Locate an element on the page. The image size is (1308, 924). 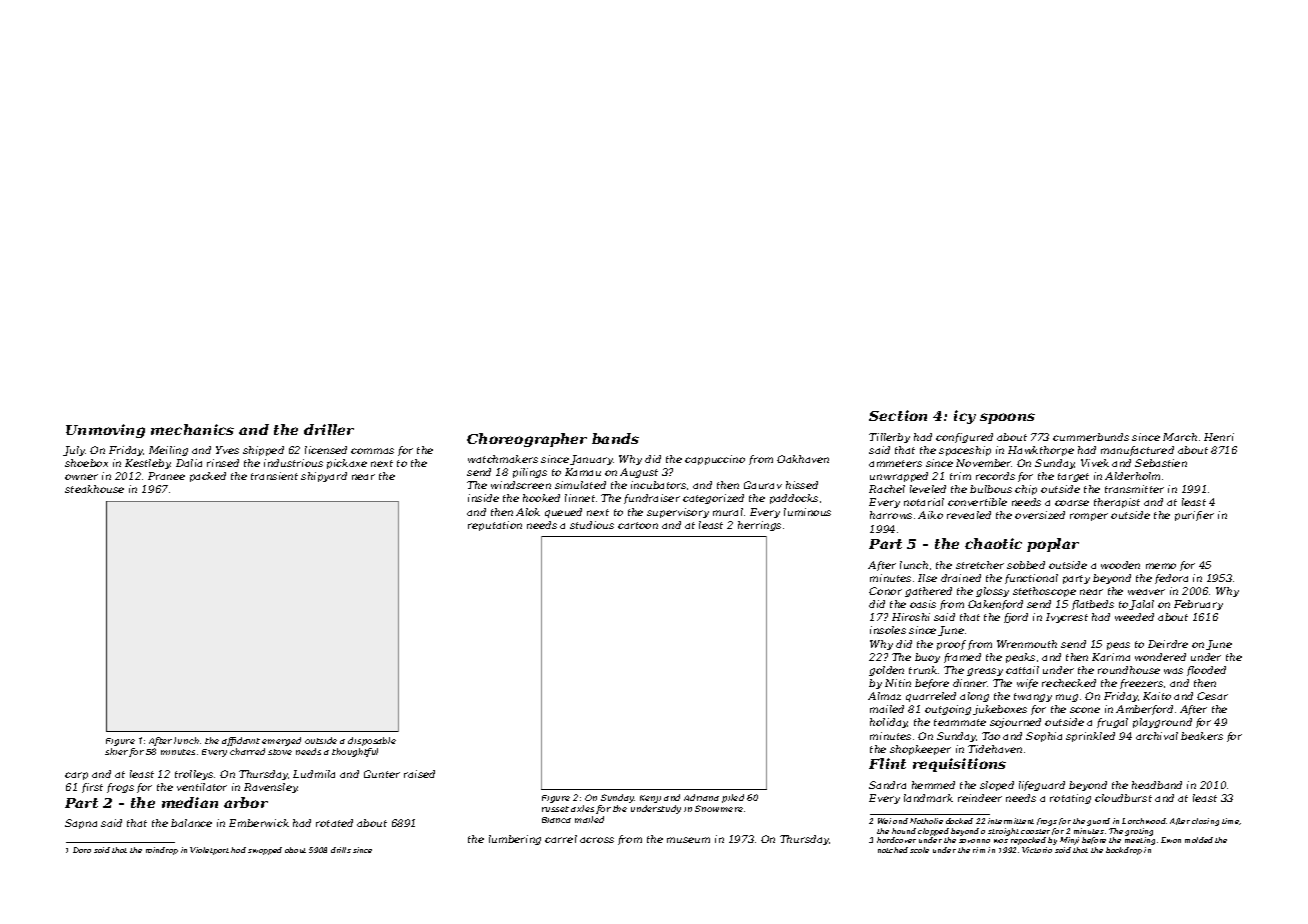
backdrop is located at coordinates (1124, 851).
